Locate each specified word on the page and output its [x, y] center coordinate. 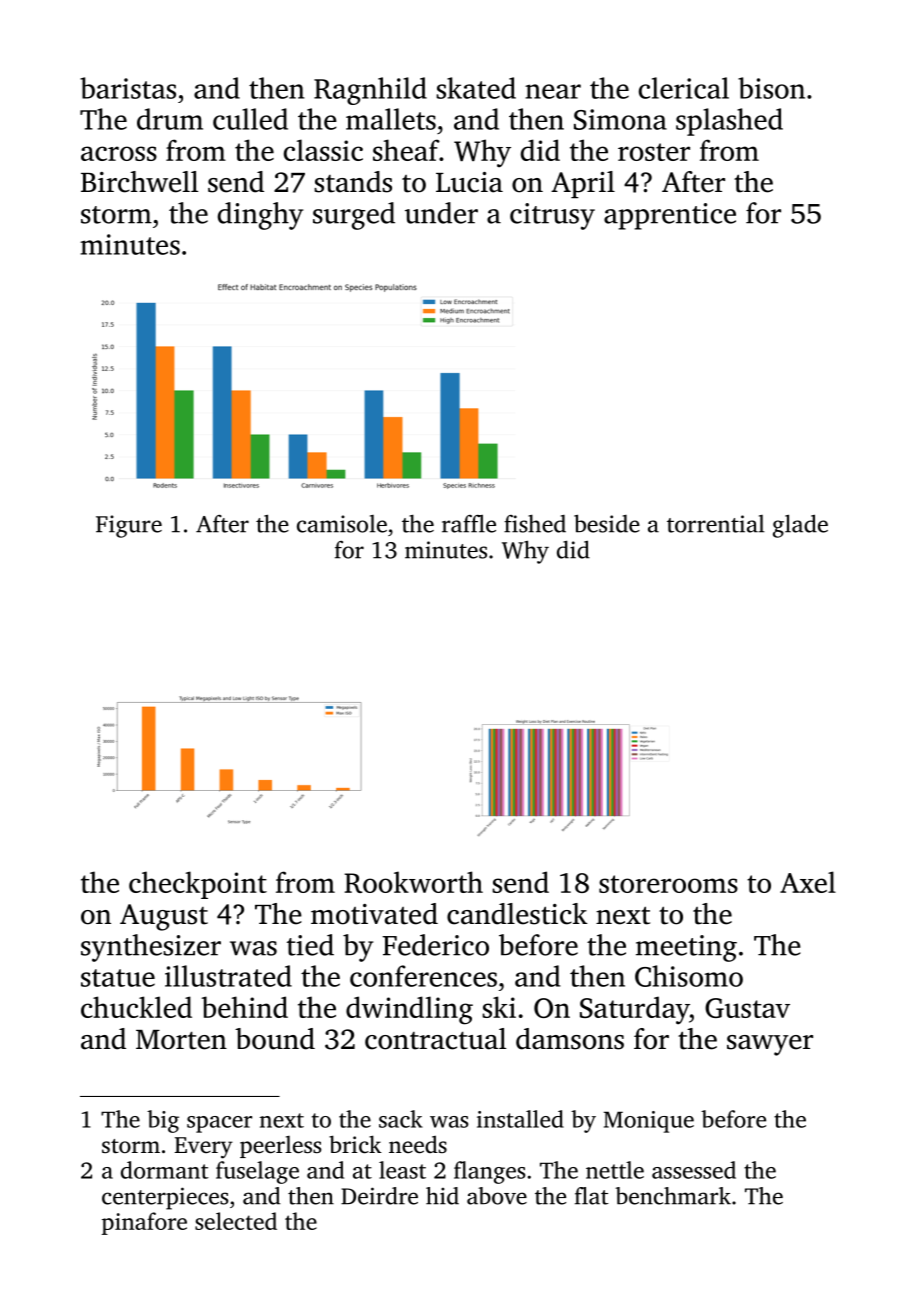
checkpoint [198, 885]
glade [800, 526]
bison [771, 88]
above [497, 1196]
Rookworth [413, 882]
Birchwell [139, 182]
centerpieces [165, 1198]
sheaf [406, 150]
